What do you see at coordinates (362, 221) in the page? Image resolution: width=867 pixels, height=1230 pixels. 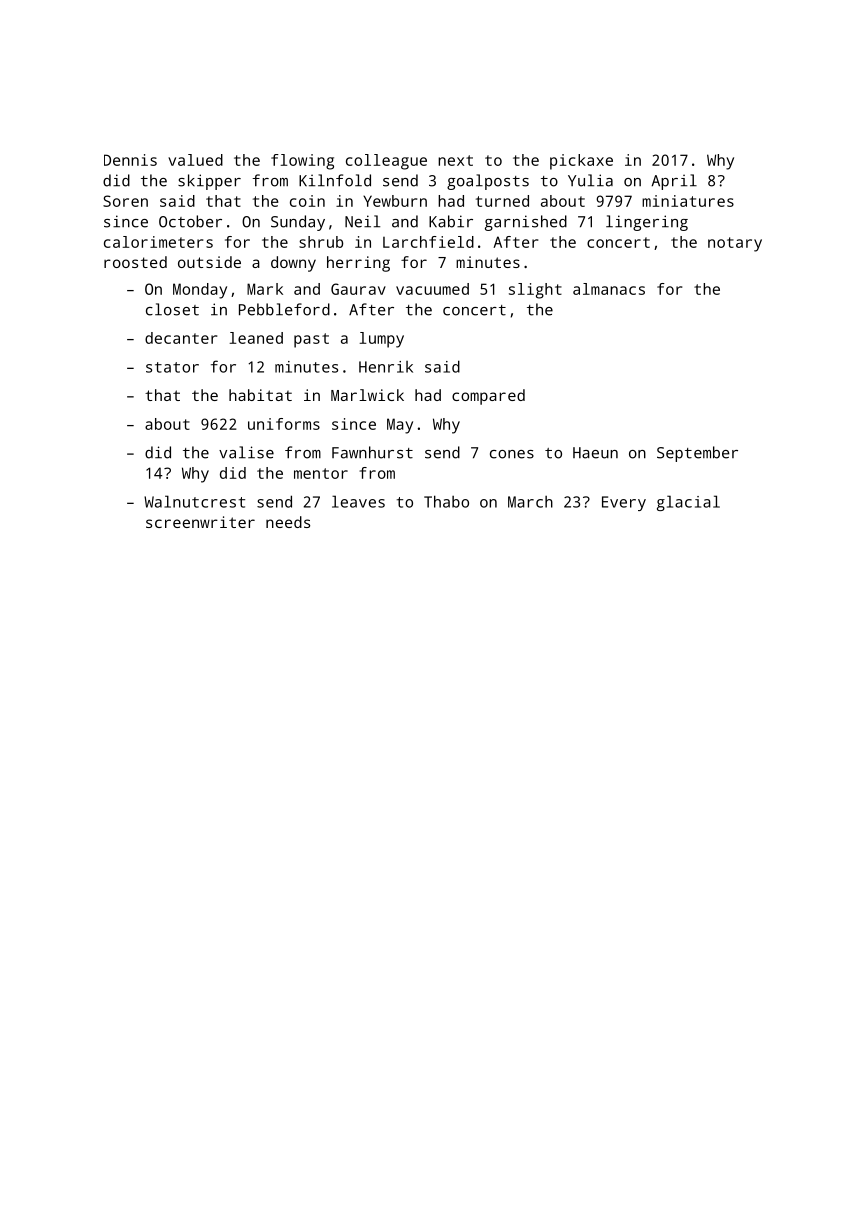 I see `Neil` at bounding box center [362, 221].
